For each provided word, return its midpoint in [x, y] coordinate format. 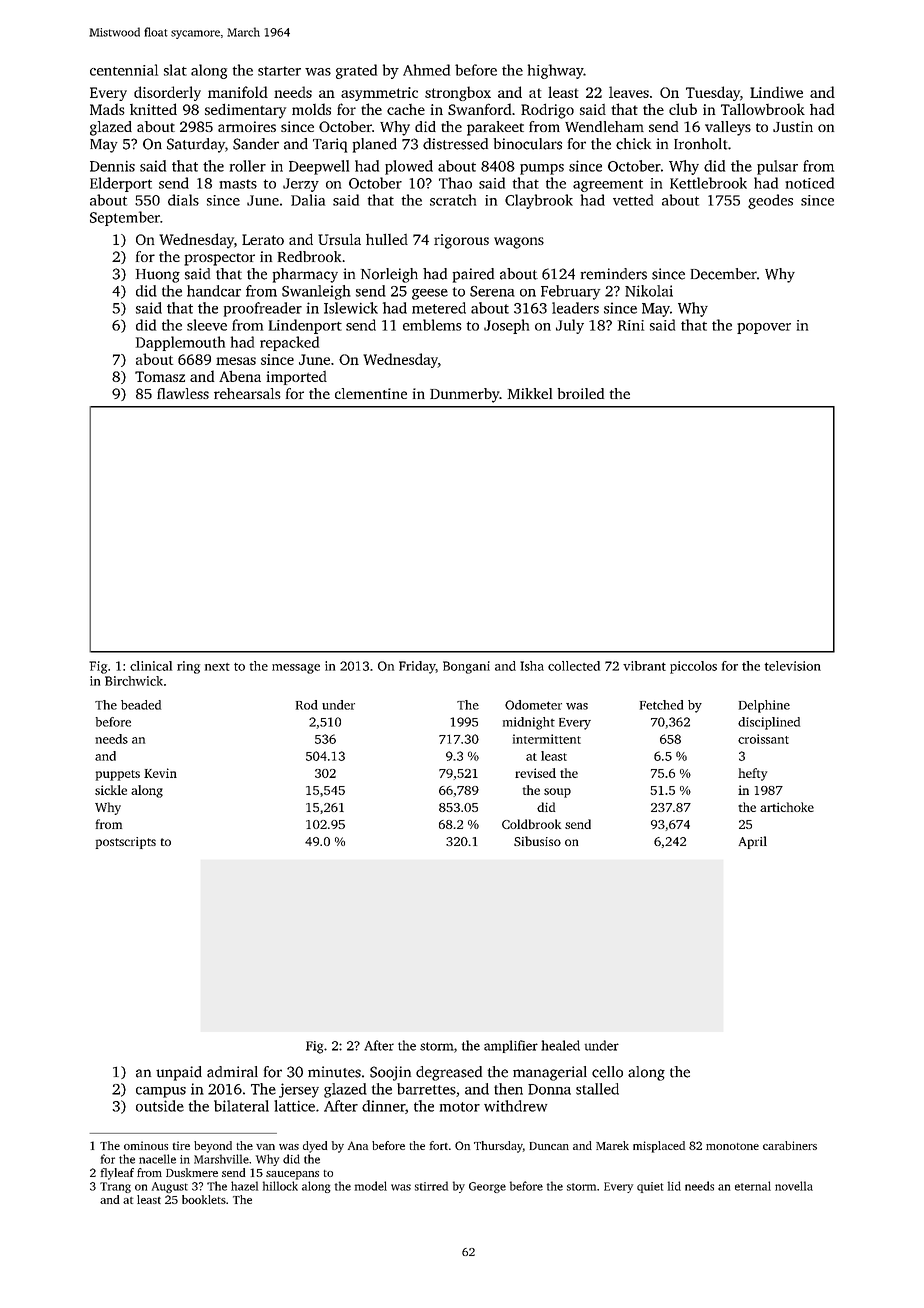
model [371, 1186]
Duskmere [192, 1172]
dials [183, 200]
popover [764, 328]
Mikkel [530, 393]
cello [607, 1072]
